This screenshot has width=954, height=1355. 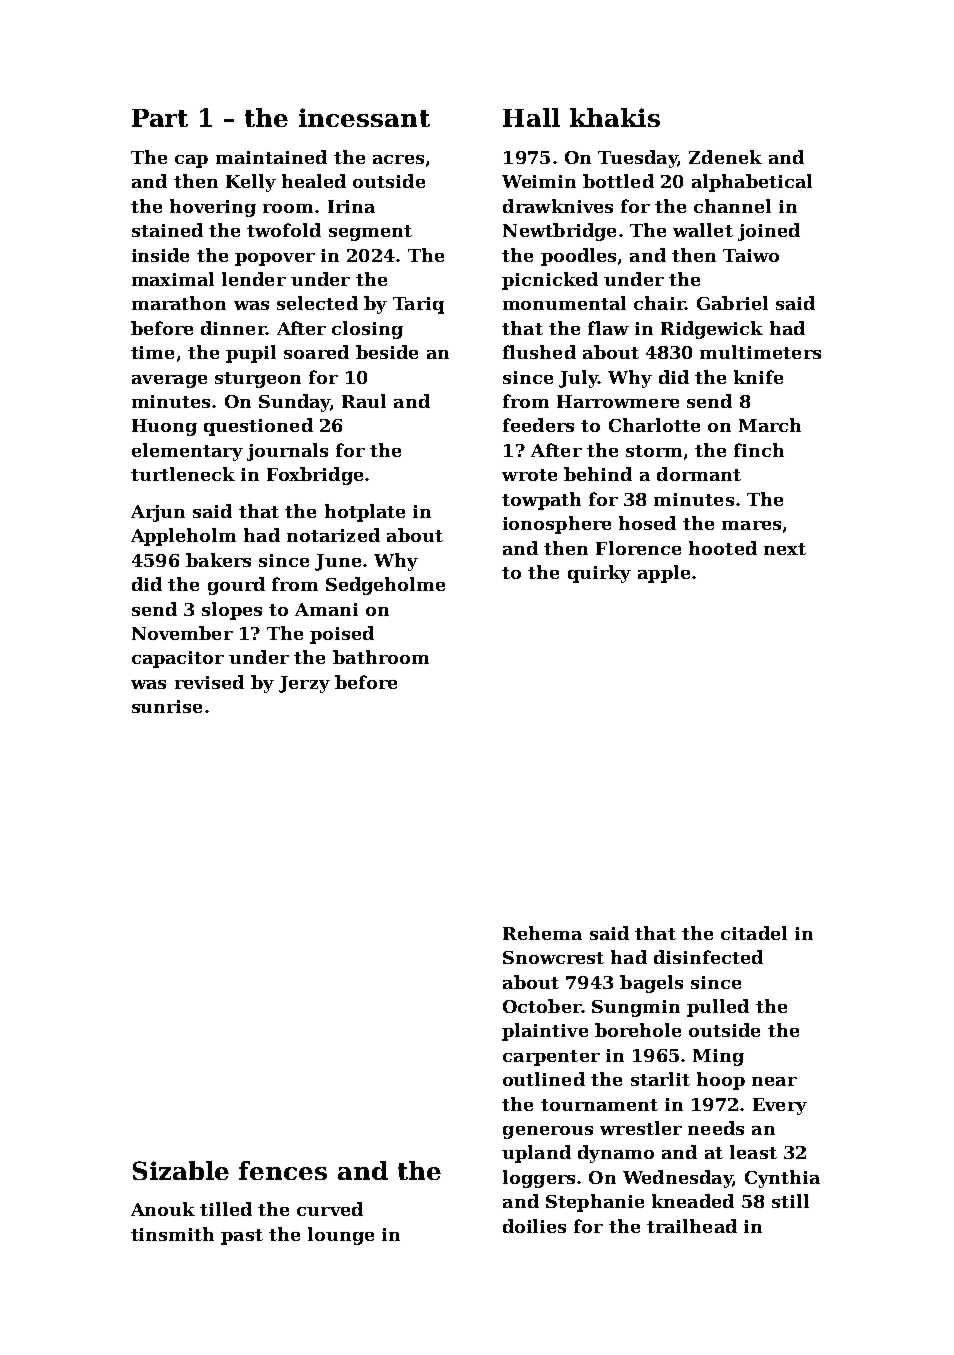 I want to click on past, so click(x=242, y=1237).
